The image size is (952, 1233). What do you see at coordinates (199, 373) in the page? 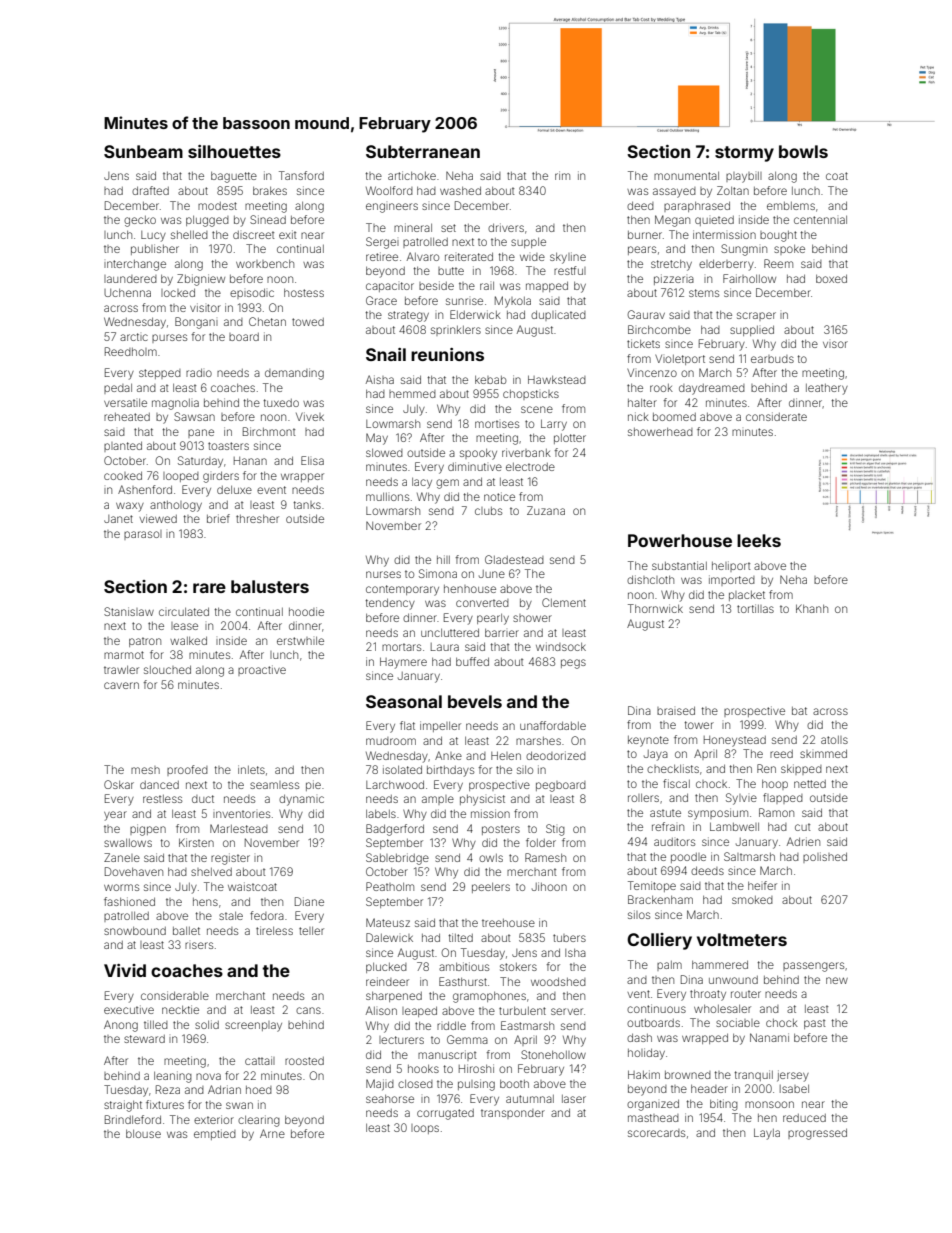
I see `radio` at bounding box center [199, 373].
